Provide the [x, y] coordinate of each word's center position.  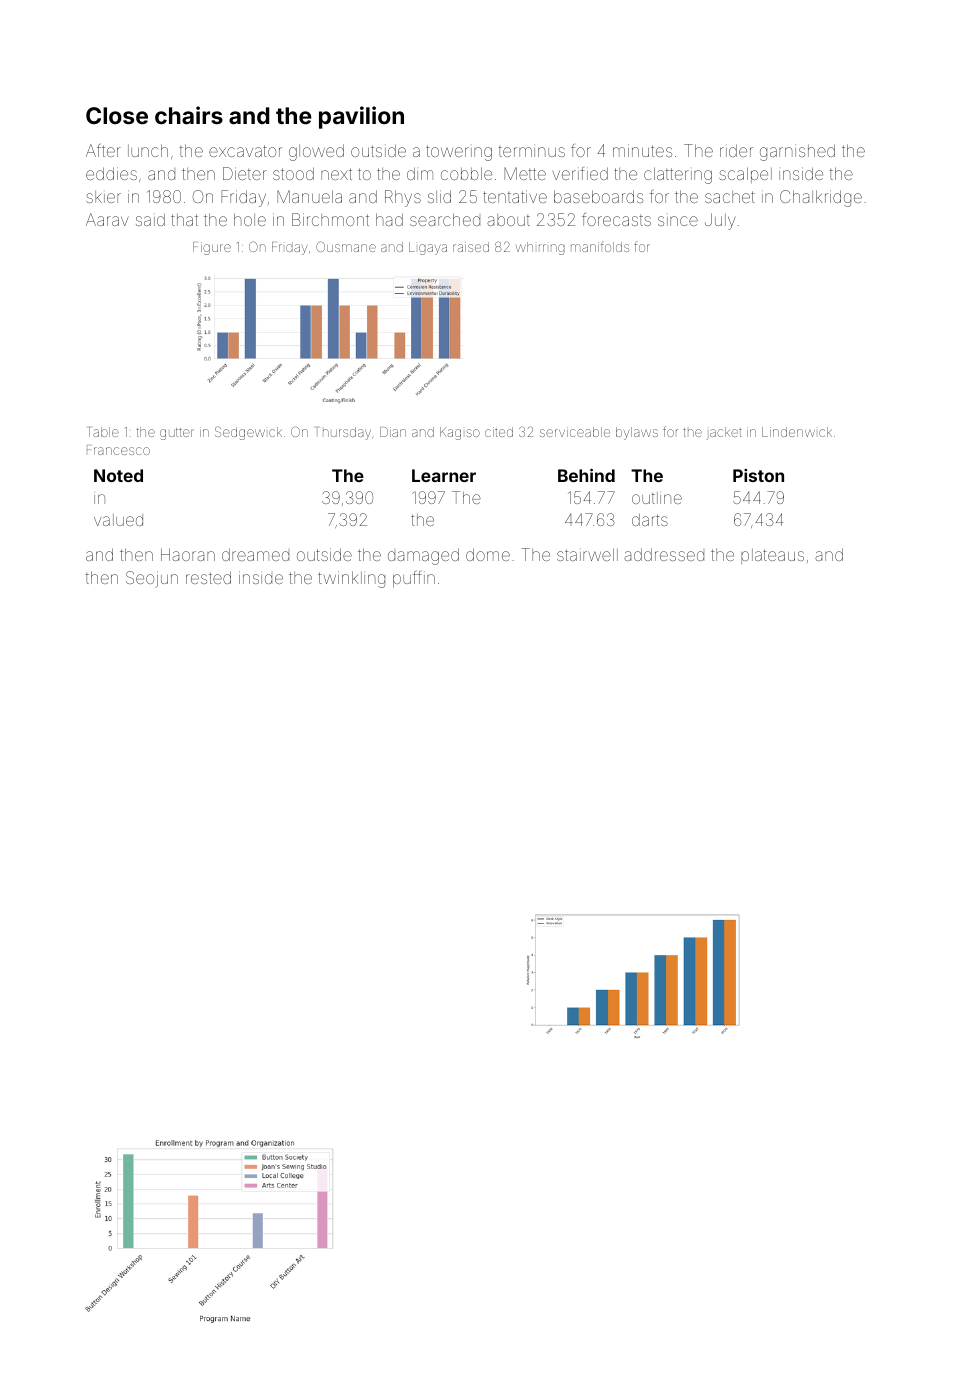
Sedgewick [248, 433]
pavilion [361, 117]
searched [445, 219]
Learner [444, 475]
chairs [189, 115]
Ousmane [346, 246]
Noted [118, 475]
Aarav [107, 219]
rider [736, 150]
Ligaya [428, 248]
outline [657, 498]
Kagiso [460, 433]
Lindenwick [797, 432]
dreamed [255, 554]
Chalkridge [821, 198]
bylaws [637, 433]
